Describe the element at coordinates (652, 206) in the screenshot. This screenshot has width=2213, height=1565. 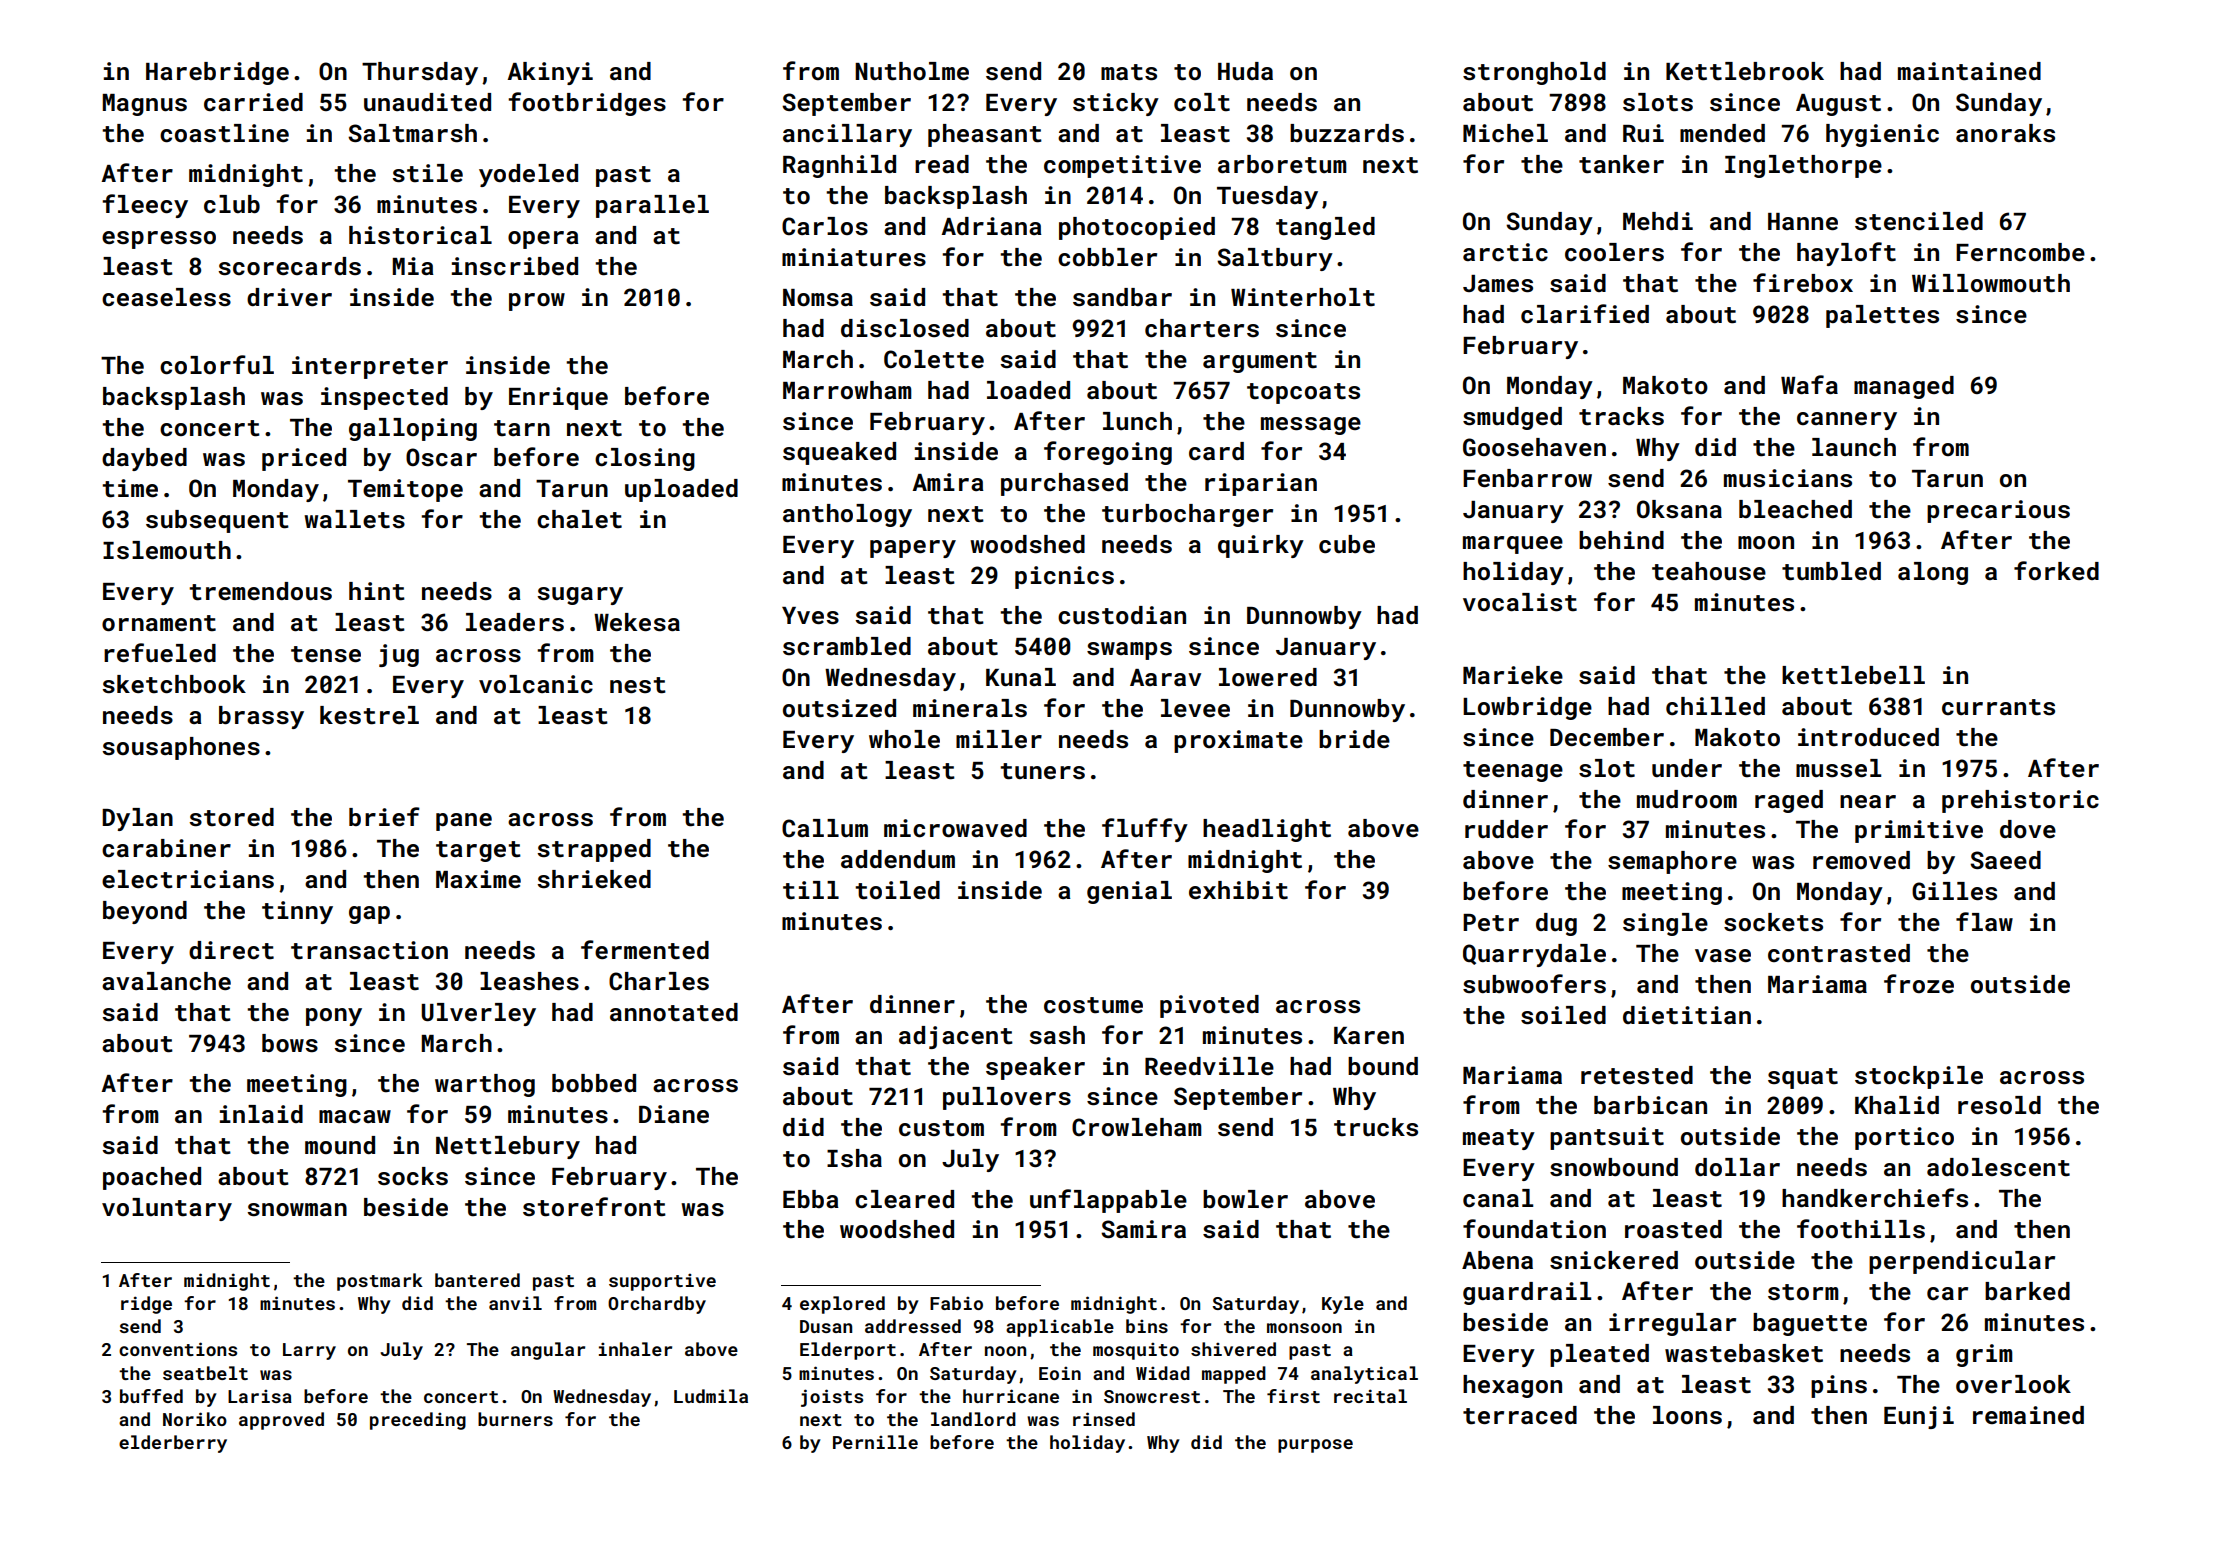
I see `parallel` at that location.
